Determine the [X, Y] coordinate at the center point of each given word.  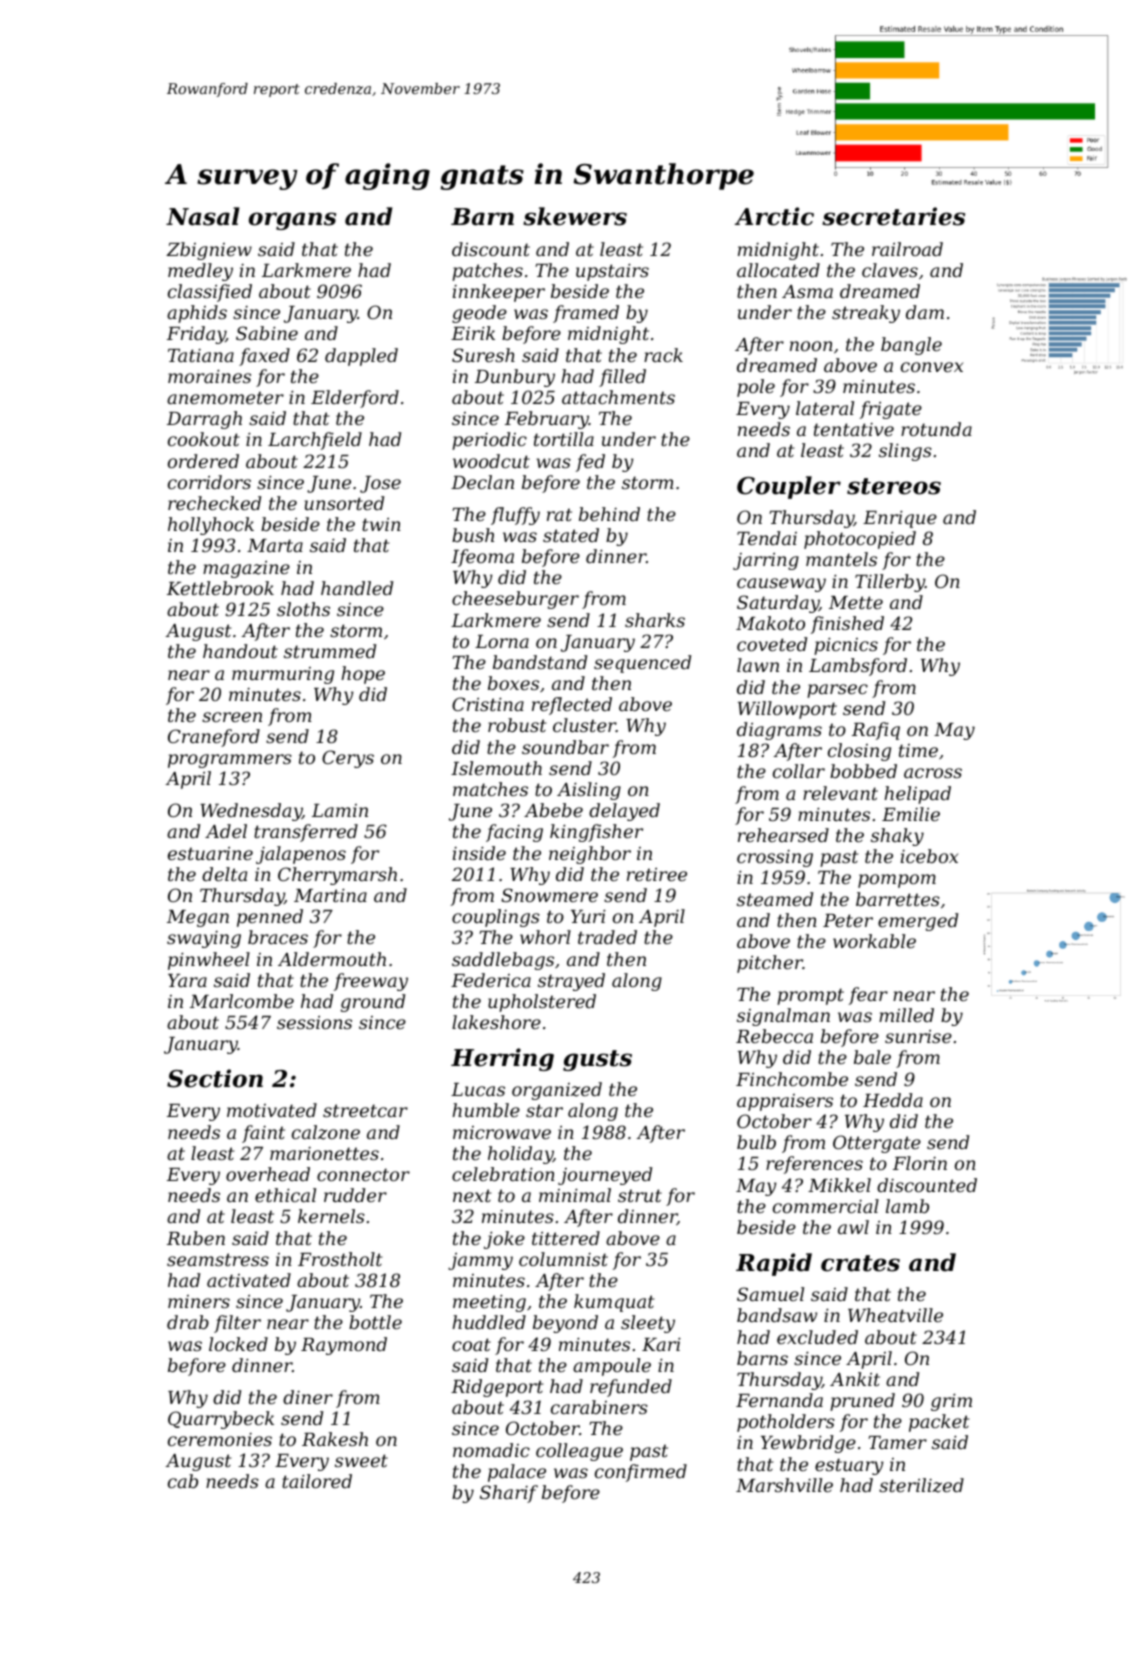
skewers [575, 216]
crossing [775, 858]
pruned [862, 1402]
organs [292, 221]
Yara [187, 980]
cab [183, 1481]
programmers [230, 761]
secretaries [893, 216]
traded [607, 937]
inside [479, 853]
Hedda [893, 1100]
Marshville [784, 1485]
